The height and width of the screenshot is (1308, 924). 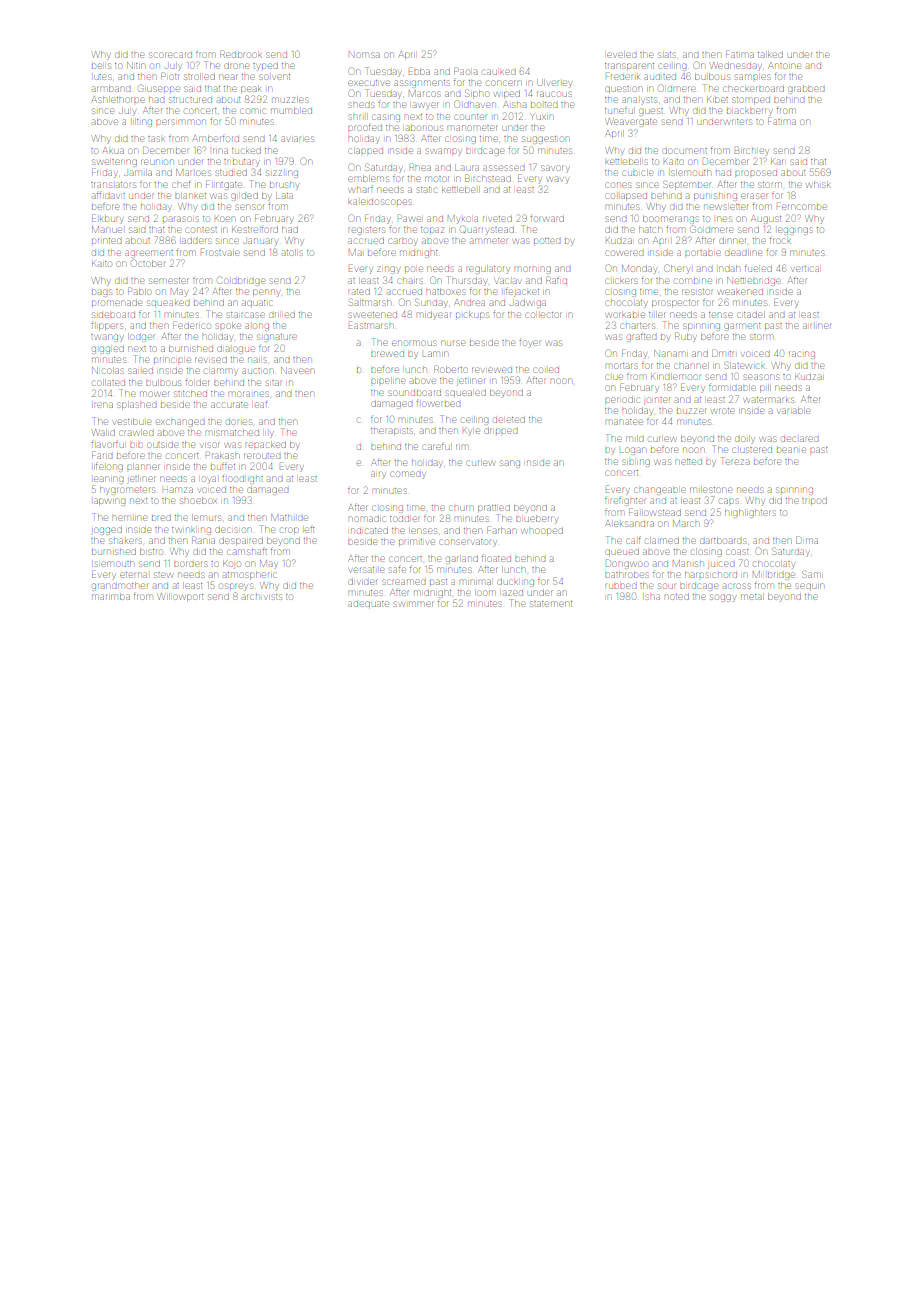 What do you see at coordinates (191, 325) in the screenshot?
I see `Federico` at bounding box center [191, 325].
